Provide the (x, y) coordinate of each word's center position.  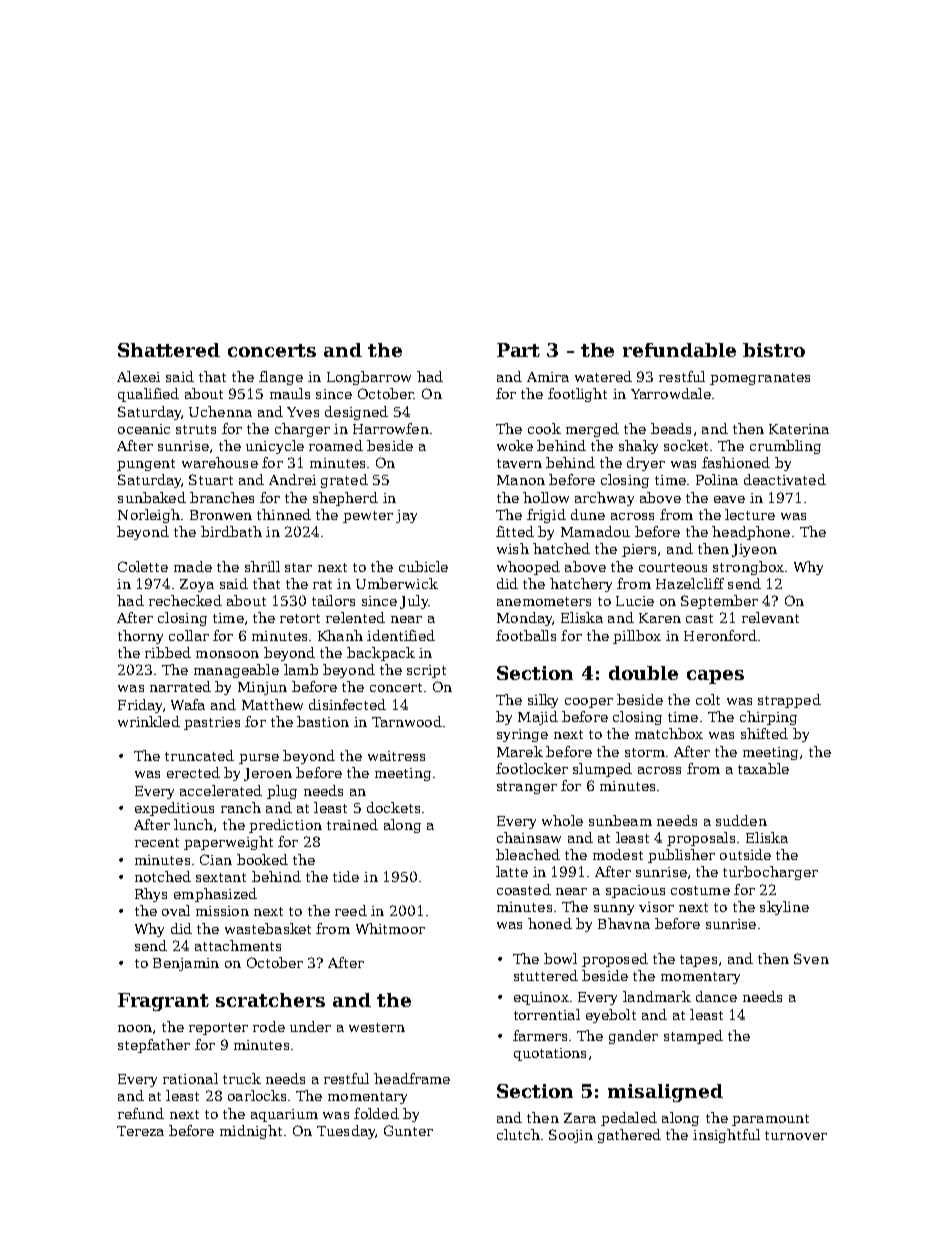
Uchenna (220, 411)
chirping (768, 718)
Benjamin (186, 964)
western (377, 1027)
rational (190, 1078)
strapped (789, 701)
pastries (212, 723)
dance (716, 996)
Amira (548, 377)
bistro (774, 350)
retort (300, 618)
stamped (693, 1037)
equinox (541, 998)
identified (401, 635)
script (426, 671)
